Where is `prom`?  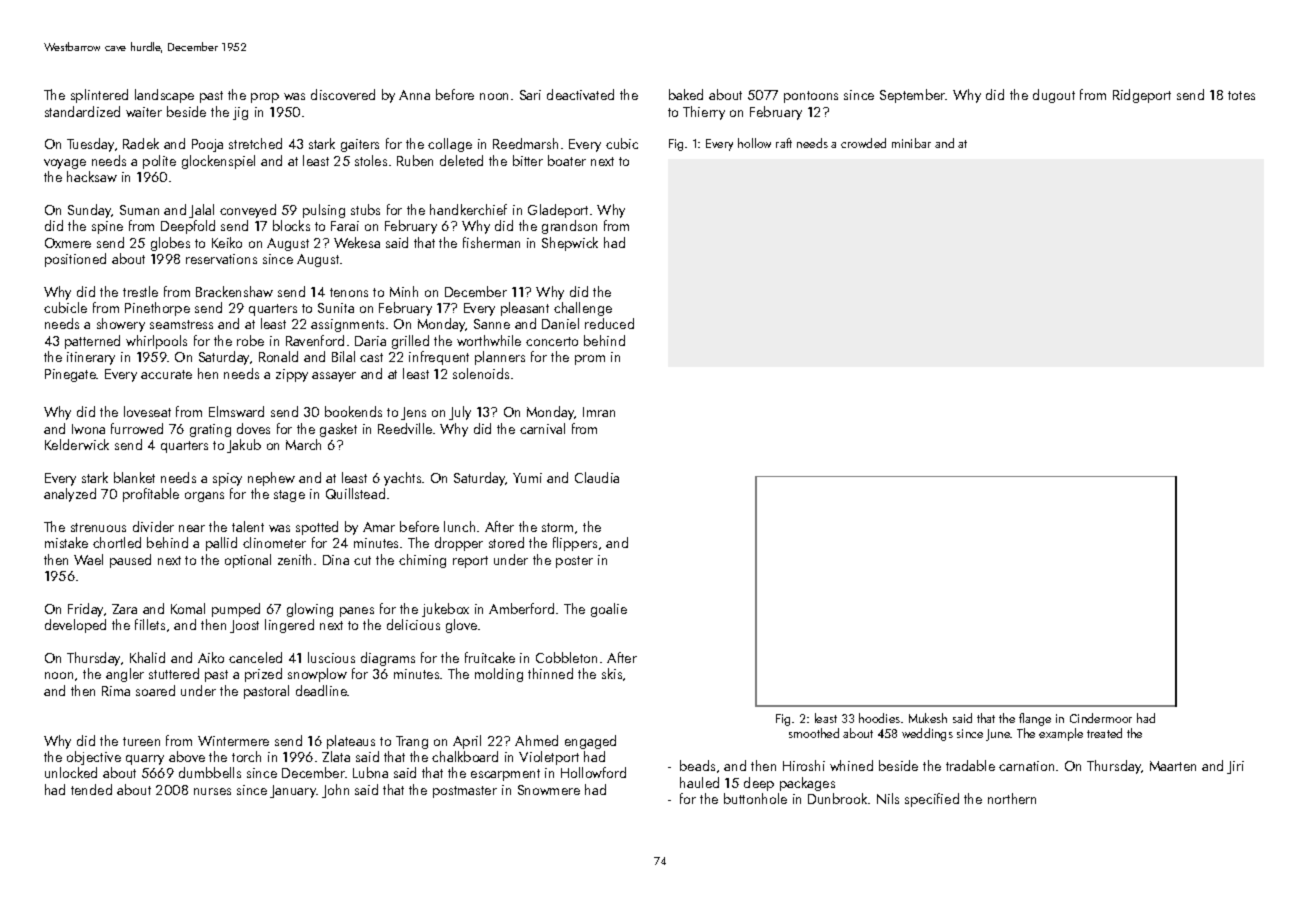 prom is located at coordinates (590, 360).
